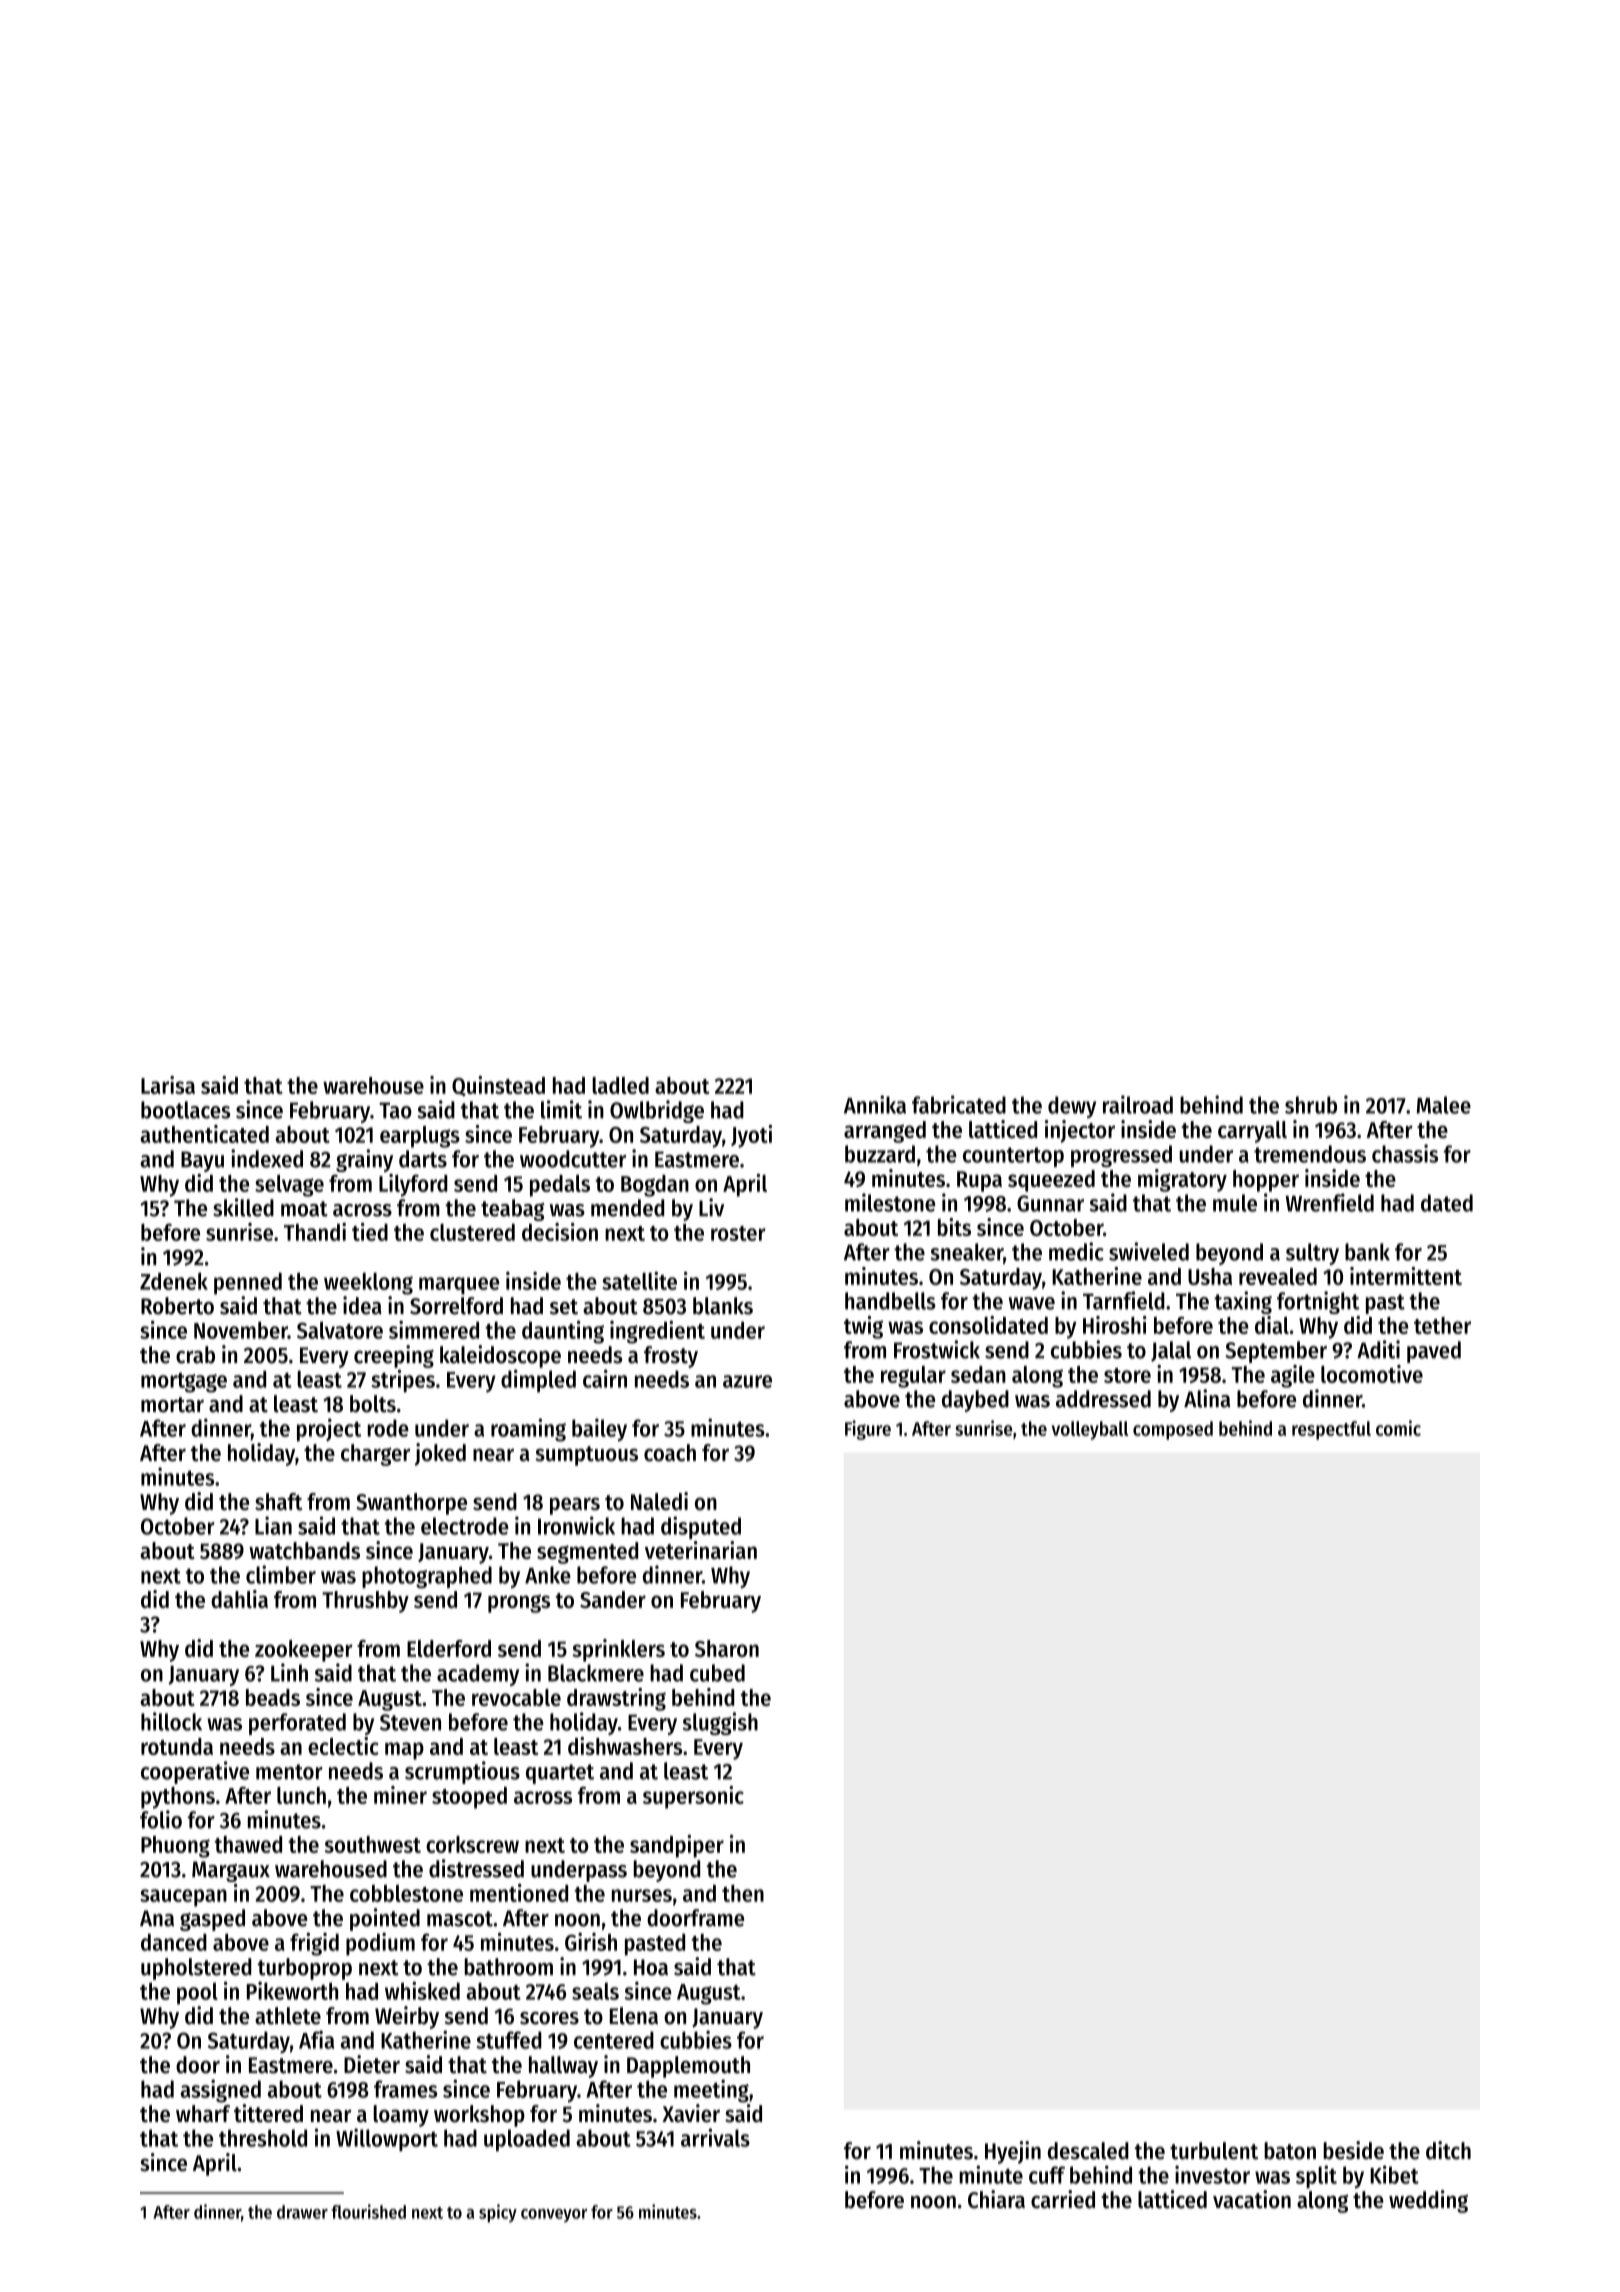 The height and width of the screenshot is (2292, 1620). I want to click on Quinstead, so click(498, 1086).
